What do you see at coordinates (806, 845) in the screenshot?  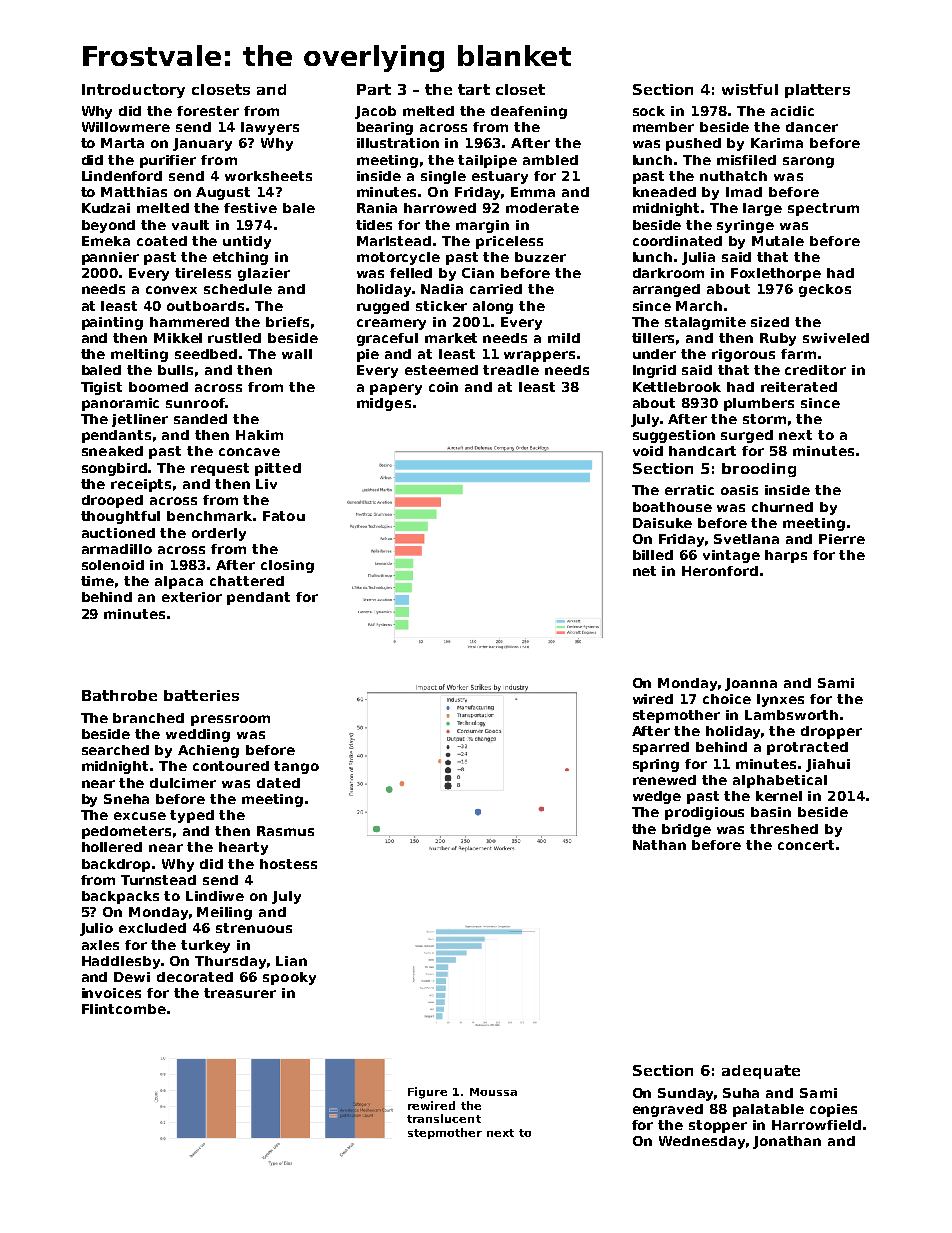 I see `concert` at bounding box center [806, 845].
